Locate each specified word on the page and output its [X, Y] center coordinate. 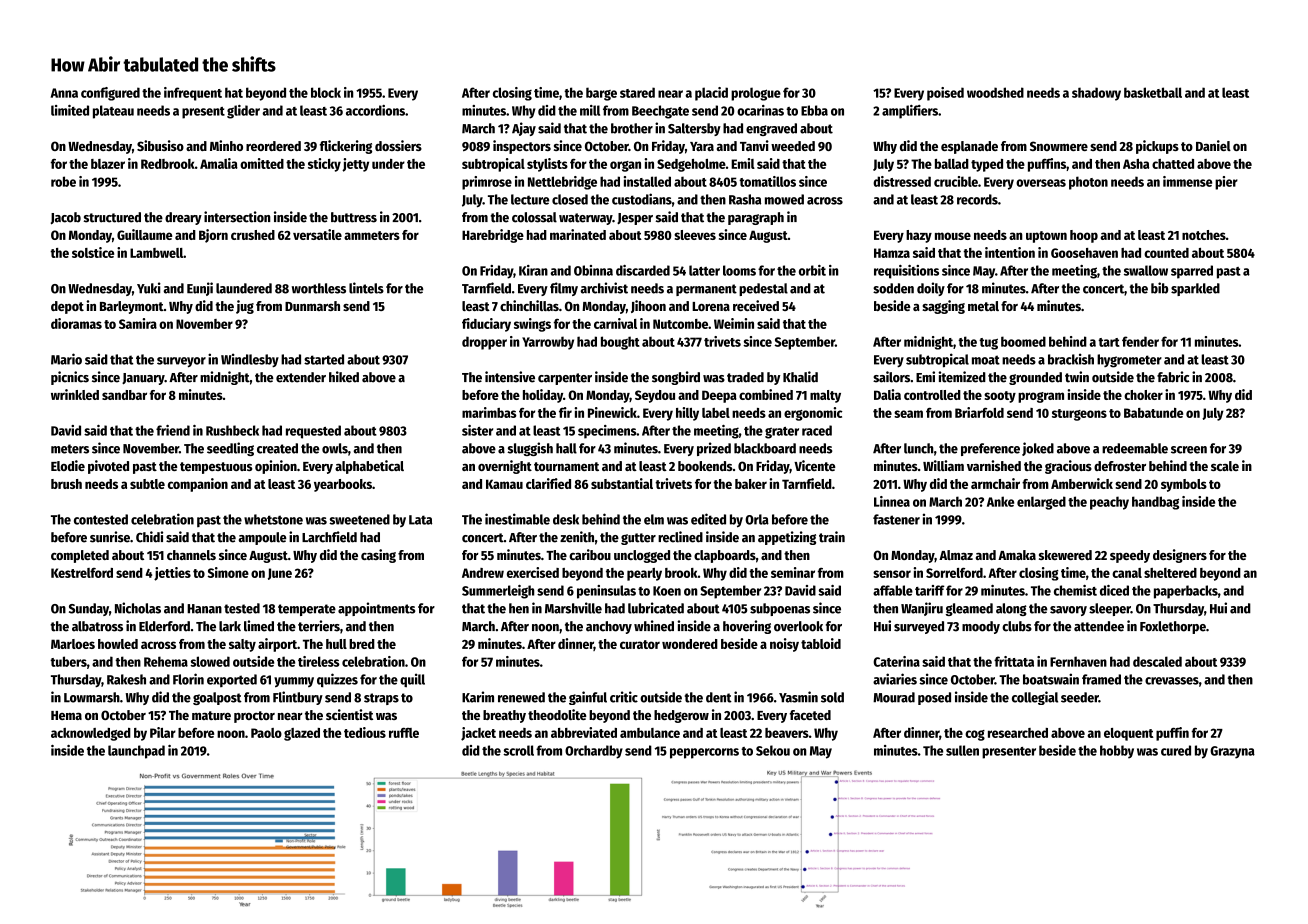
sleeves [695, 235]
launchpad [136, 752]
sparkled [1195, 289]
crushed [253, 235]
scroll [518, 750]
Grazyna [1232, 752]
